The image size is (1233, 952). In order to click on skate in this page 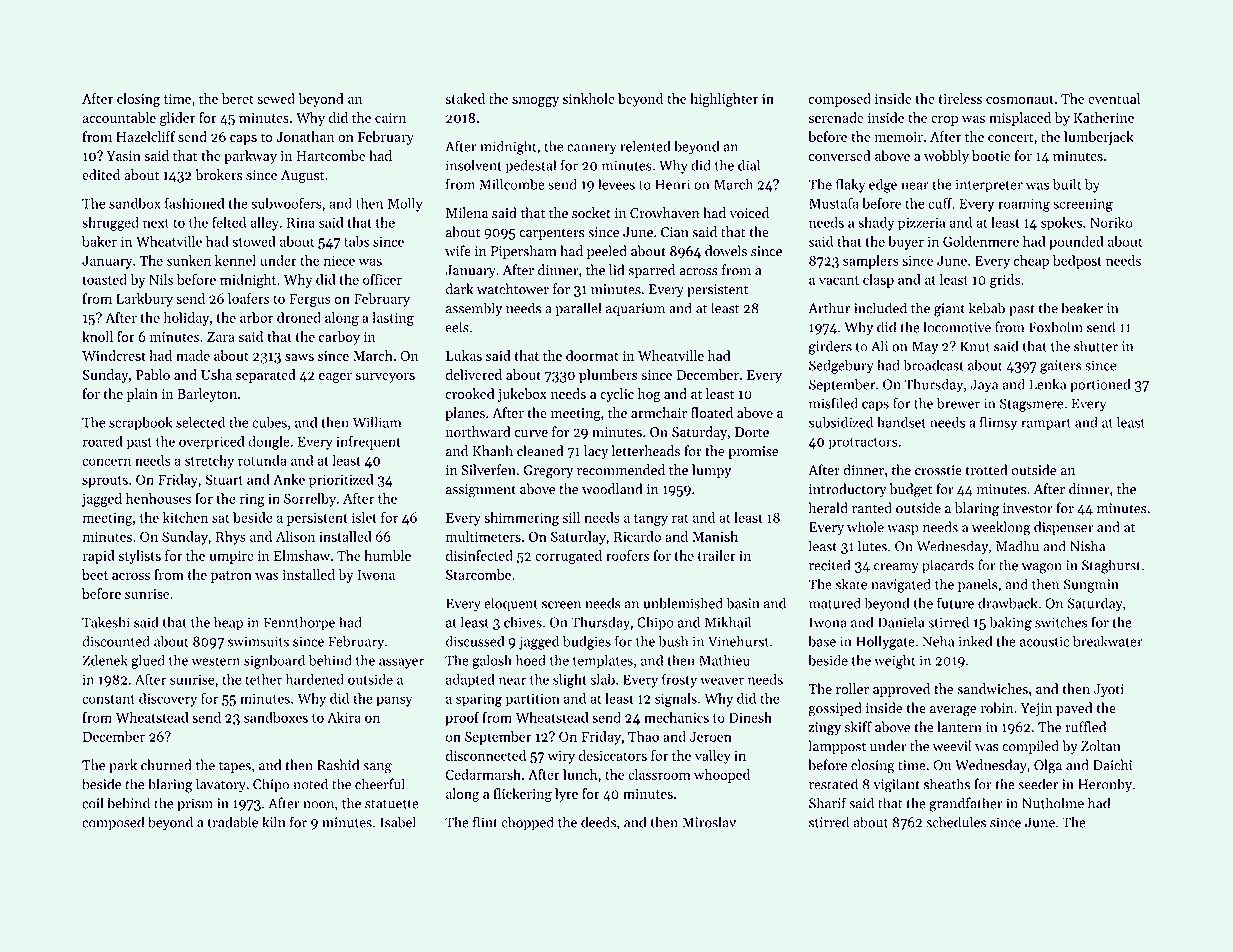, I will do `click(851, 584)`.
